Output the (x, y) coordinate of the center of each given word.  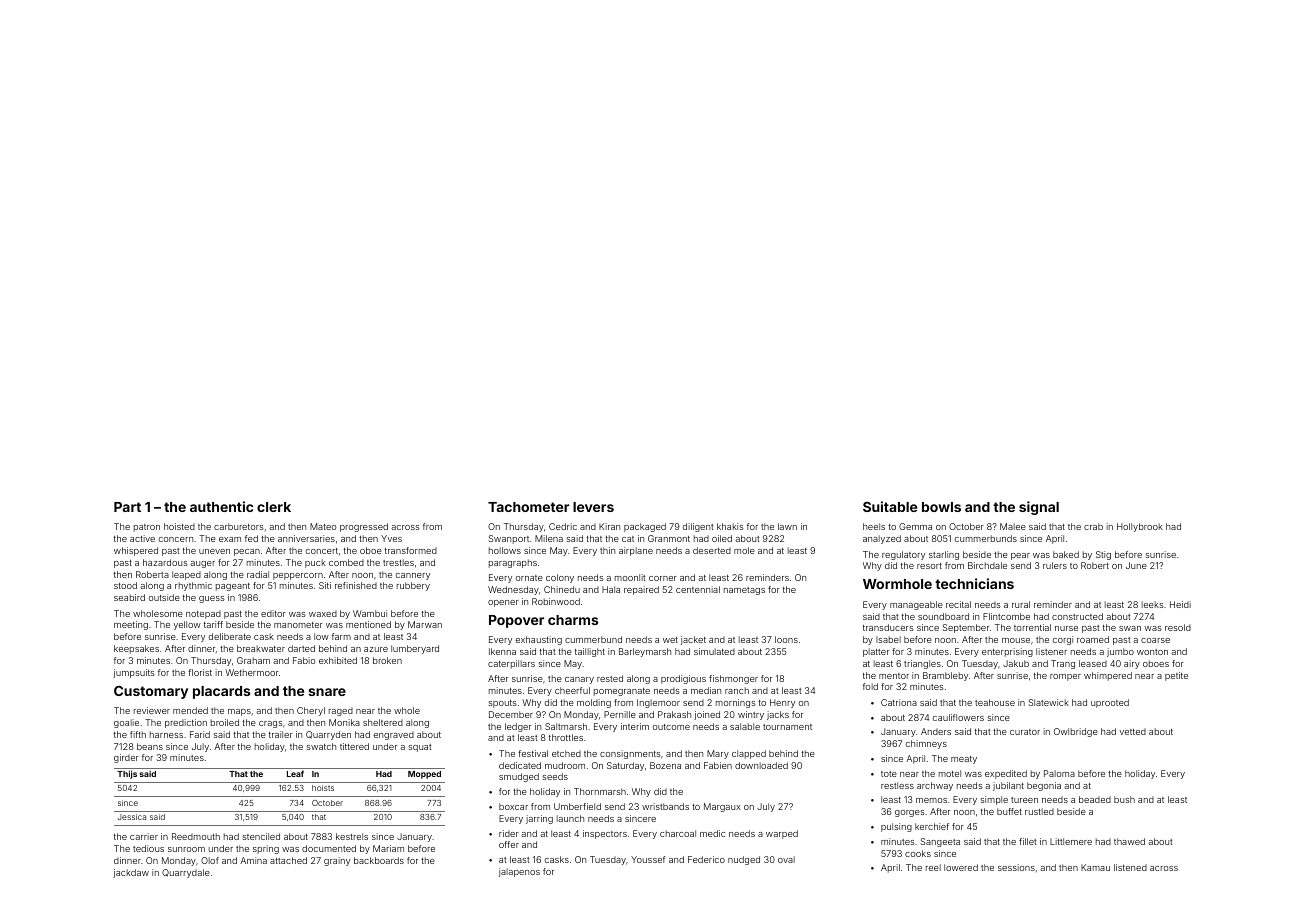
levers (593, 507)
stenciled (261, 836)
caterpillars (511, 664)
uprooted (1110, 703)
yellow (187, 625)
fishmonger (733, 679)
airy (1132, 664)
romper (1065, 677)
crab (1093, 526)
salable (745, 726)
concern (176, 539)
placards (221, 692)
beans (150, 746)
